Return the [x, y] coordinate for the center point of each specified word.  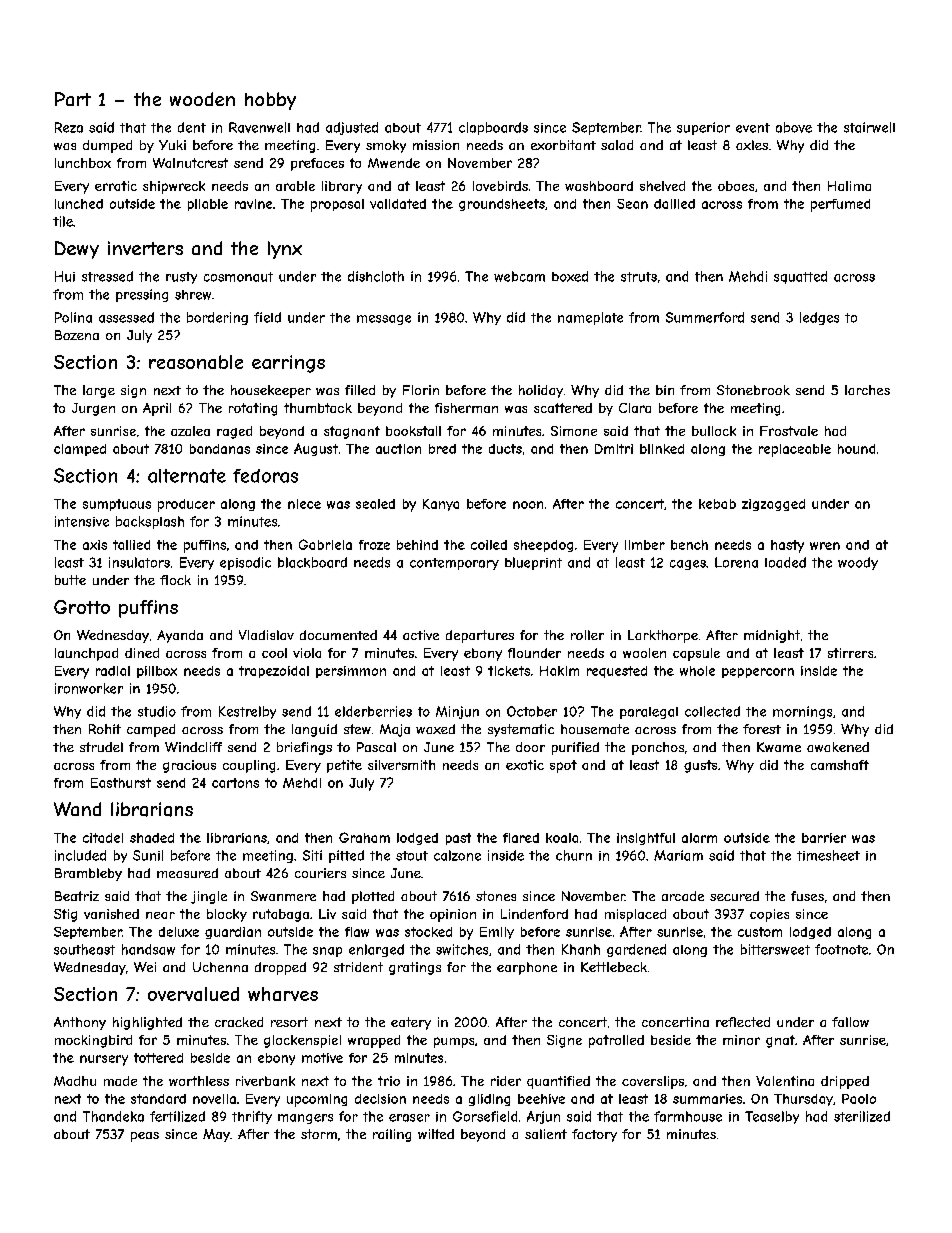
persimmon [351, 672]
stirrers [850, 653]
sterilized [862, 1116]
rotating [253, 409]
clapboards [493, 128]
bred [442, 449]
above [794, 127]
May [216, 1135]
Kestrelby [247, 712]
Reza [69, 127]
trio [389, 1081]
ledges [819, 318]
